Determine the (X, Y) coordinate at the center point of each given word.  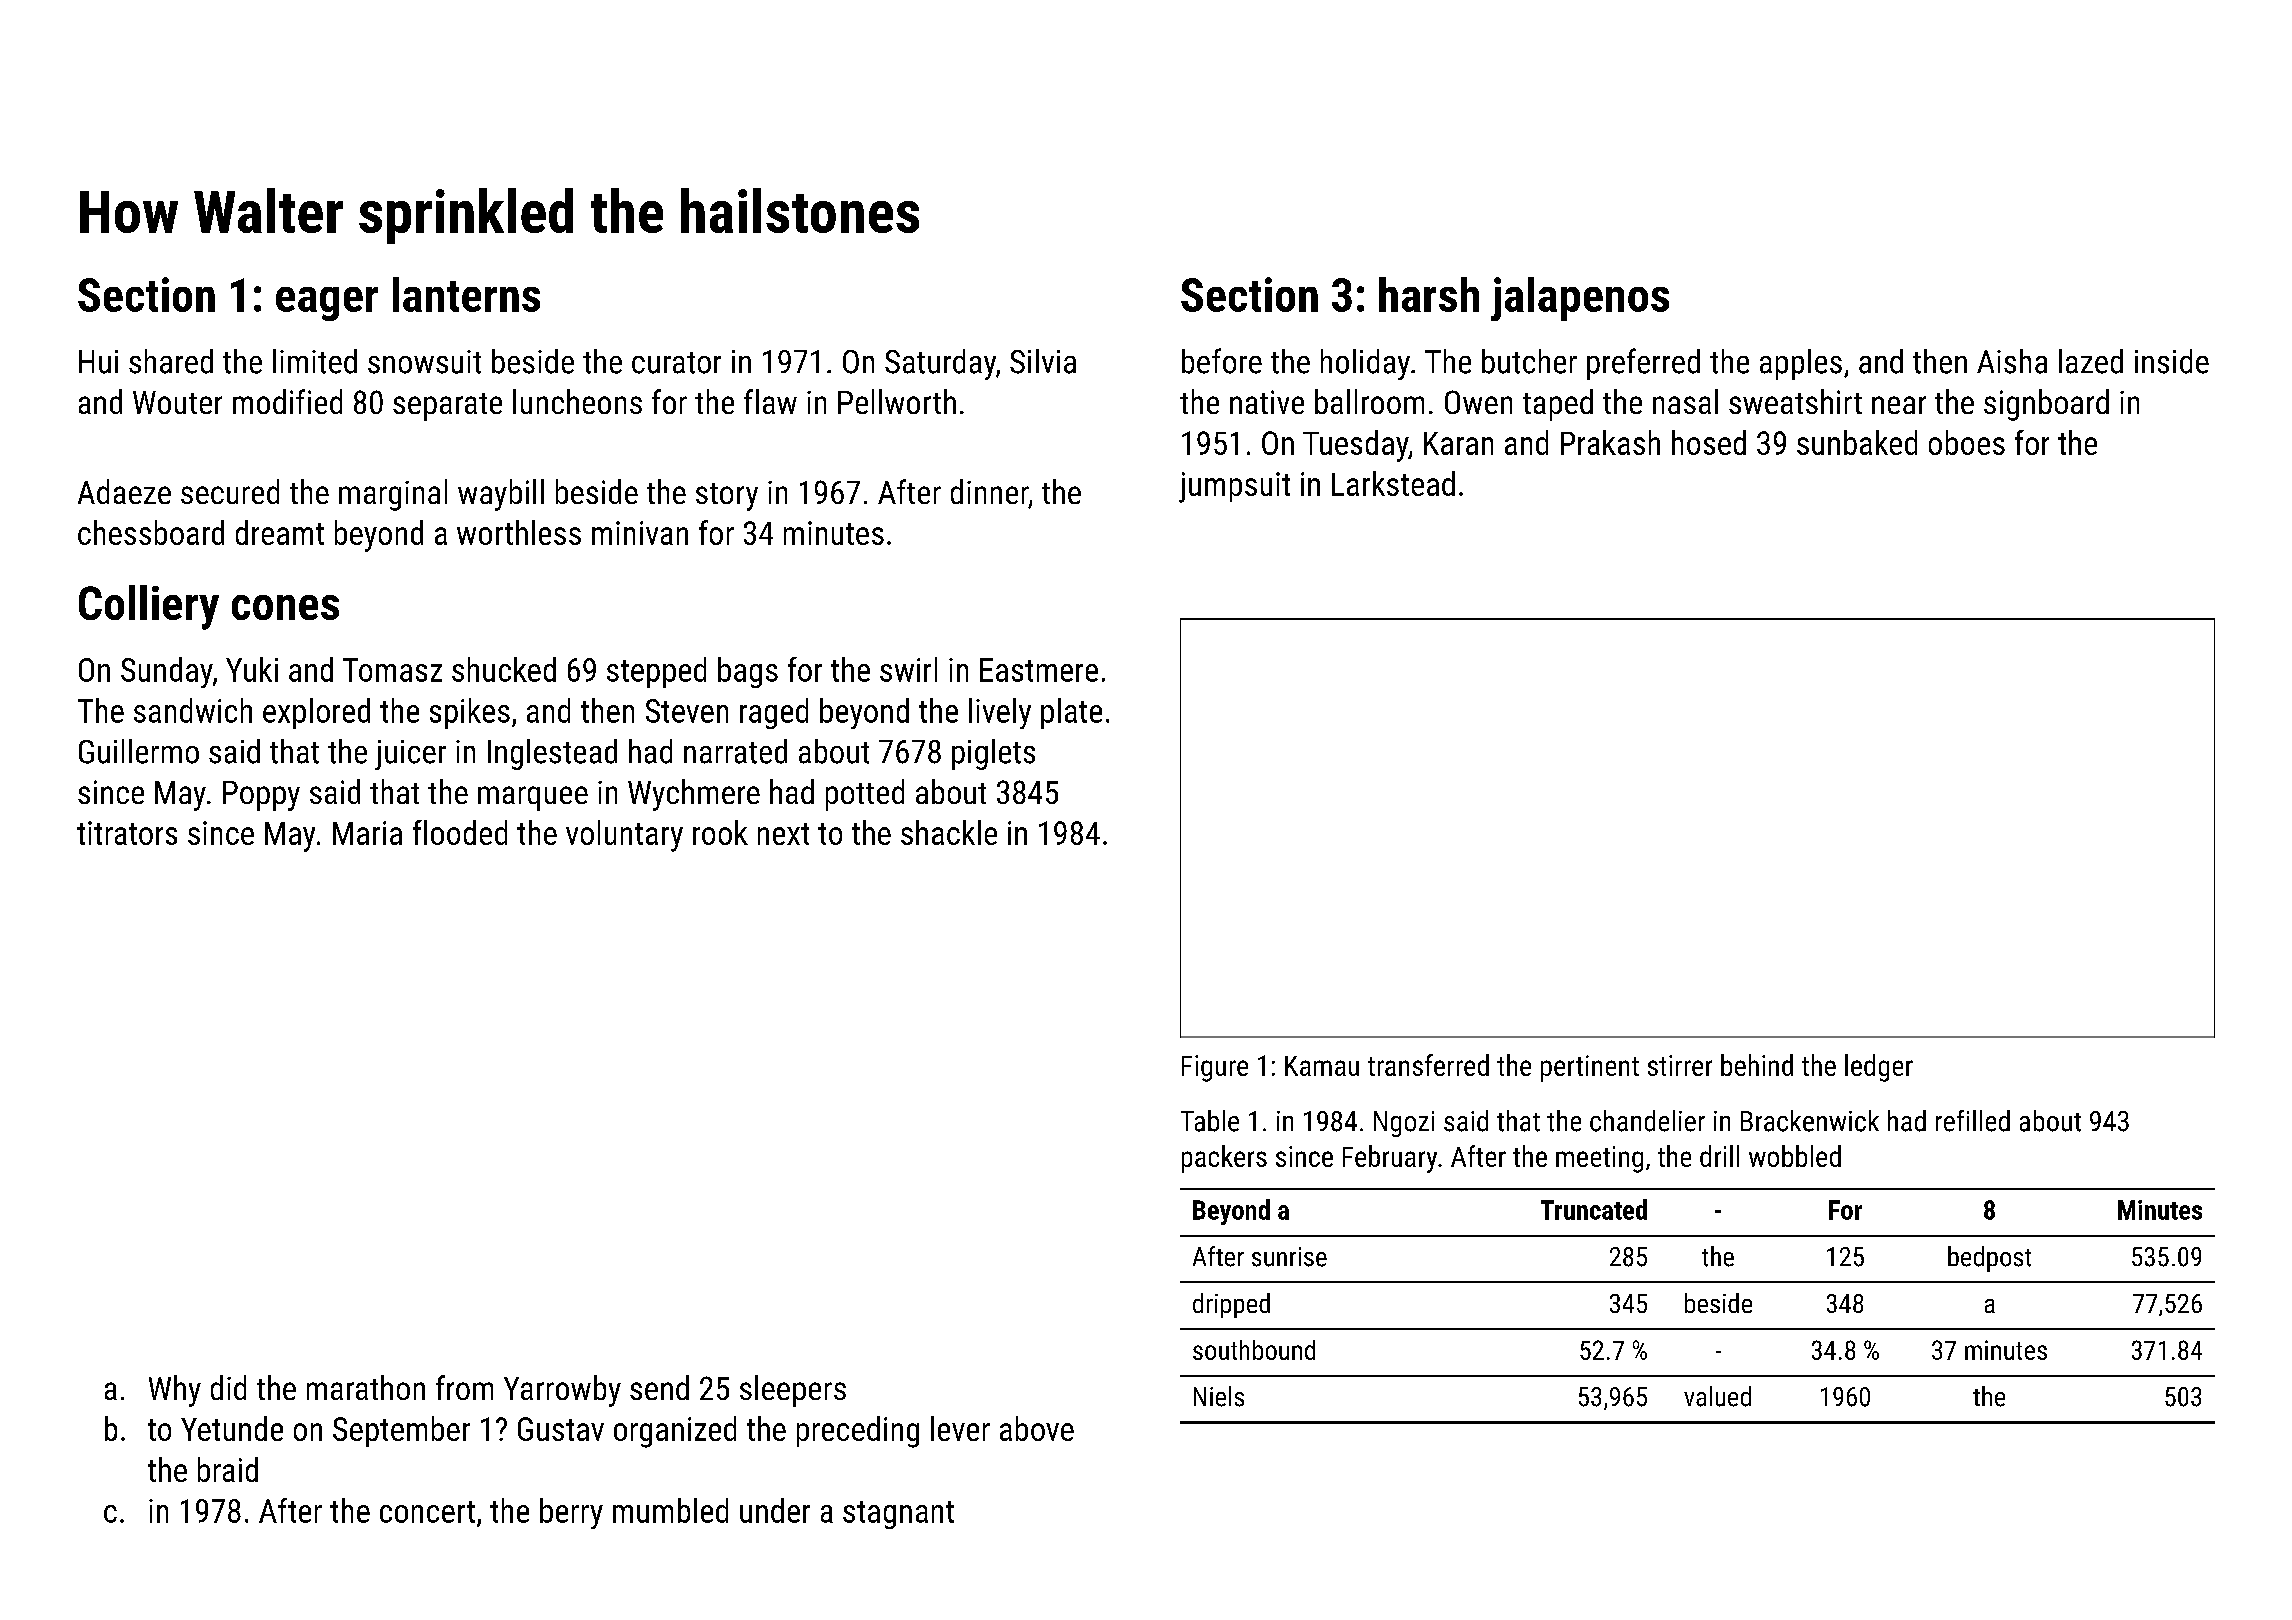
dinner (989, 491)
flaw (770, 401)
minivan (640, 533)
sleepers (793, 1391)
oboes (1967, 442)
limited (315, 361)
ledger (1879, 1068)
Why (175, 1391)
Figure (1215, 1068)
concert (427, 1512)
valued (1717, 1396)
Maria (367, 833)
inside (2172, 361)
